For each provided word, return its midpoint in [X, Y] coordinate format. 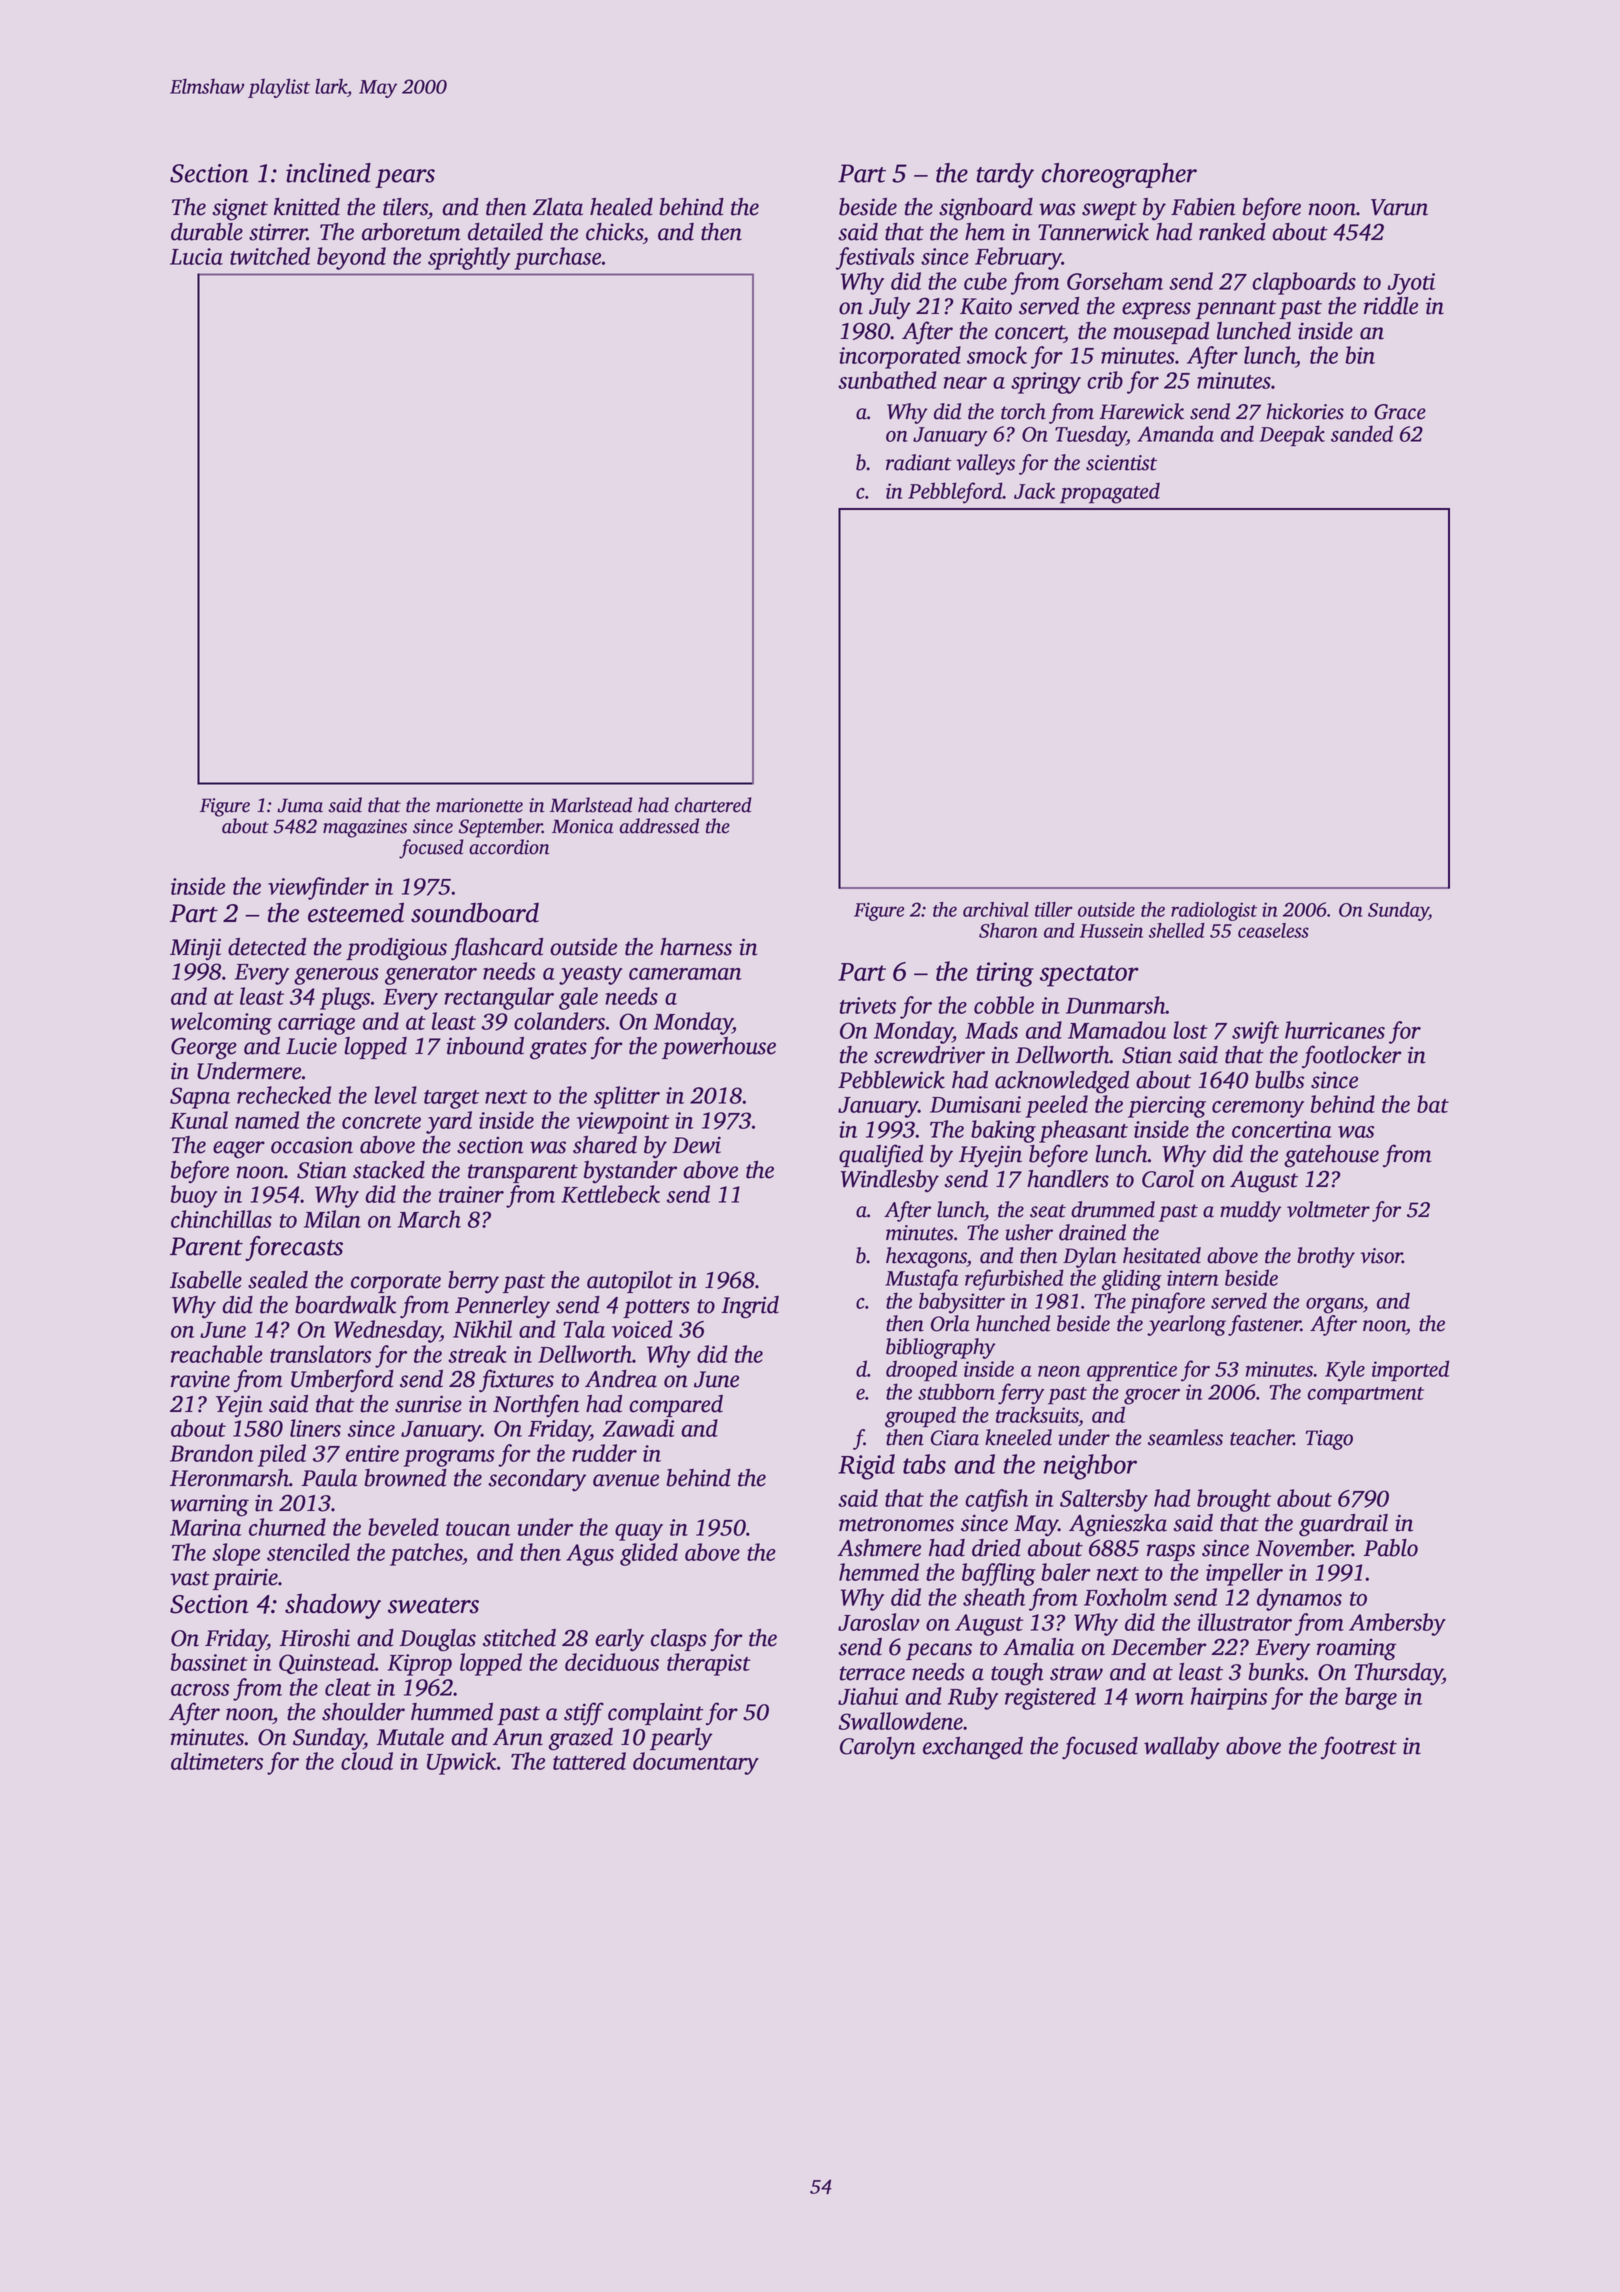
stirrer [278, 232]
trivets [868, 1005]
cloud [367, 1761]
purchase [557, 258]
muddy [1250, 1211]
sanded [1362, 433]
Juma [300, 805]
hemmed [879, 1572]
